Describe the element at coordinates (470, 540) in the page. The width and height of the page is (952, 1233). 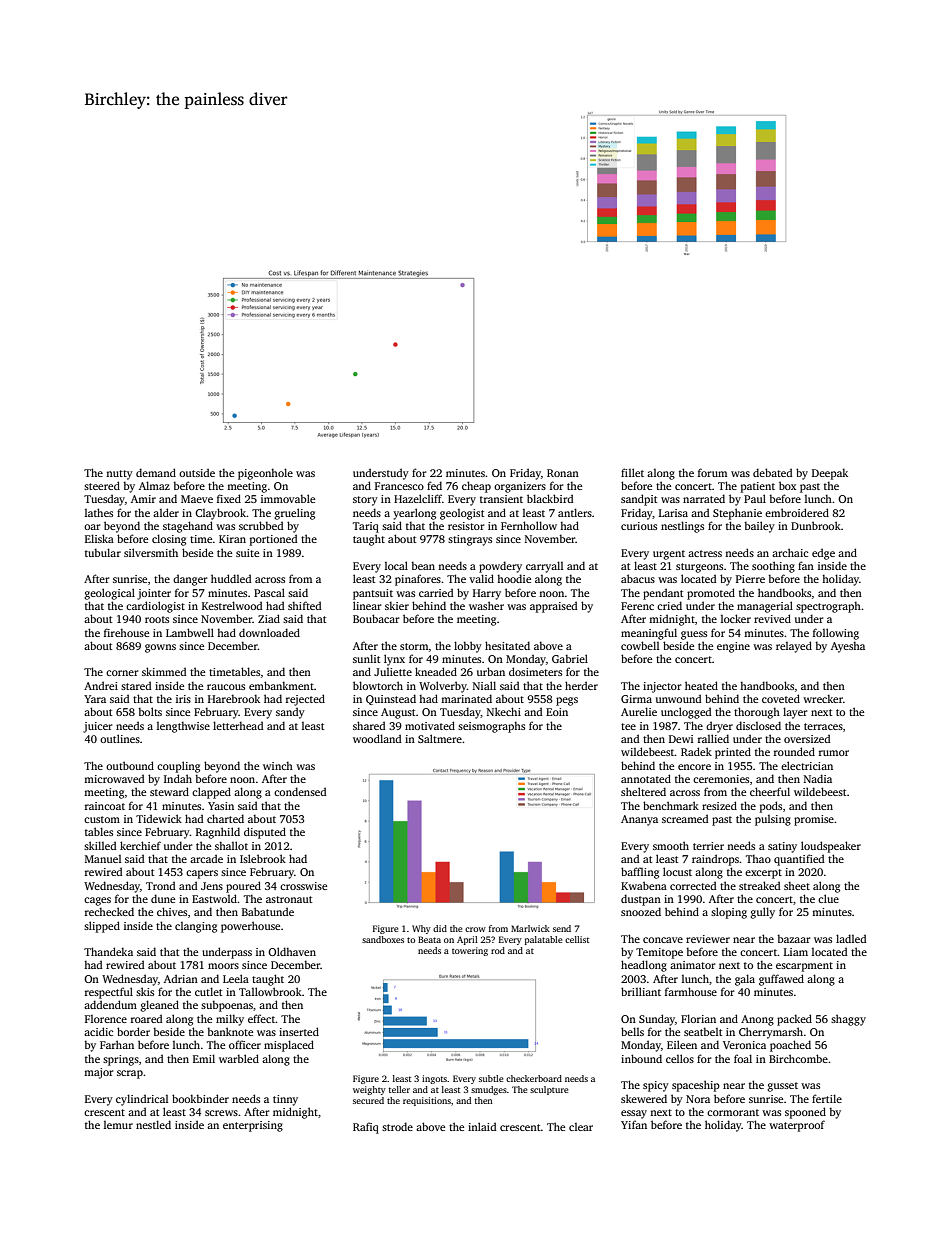
I see `stingrays` at that location.
